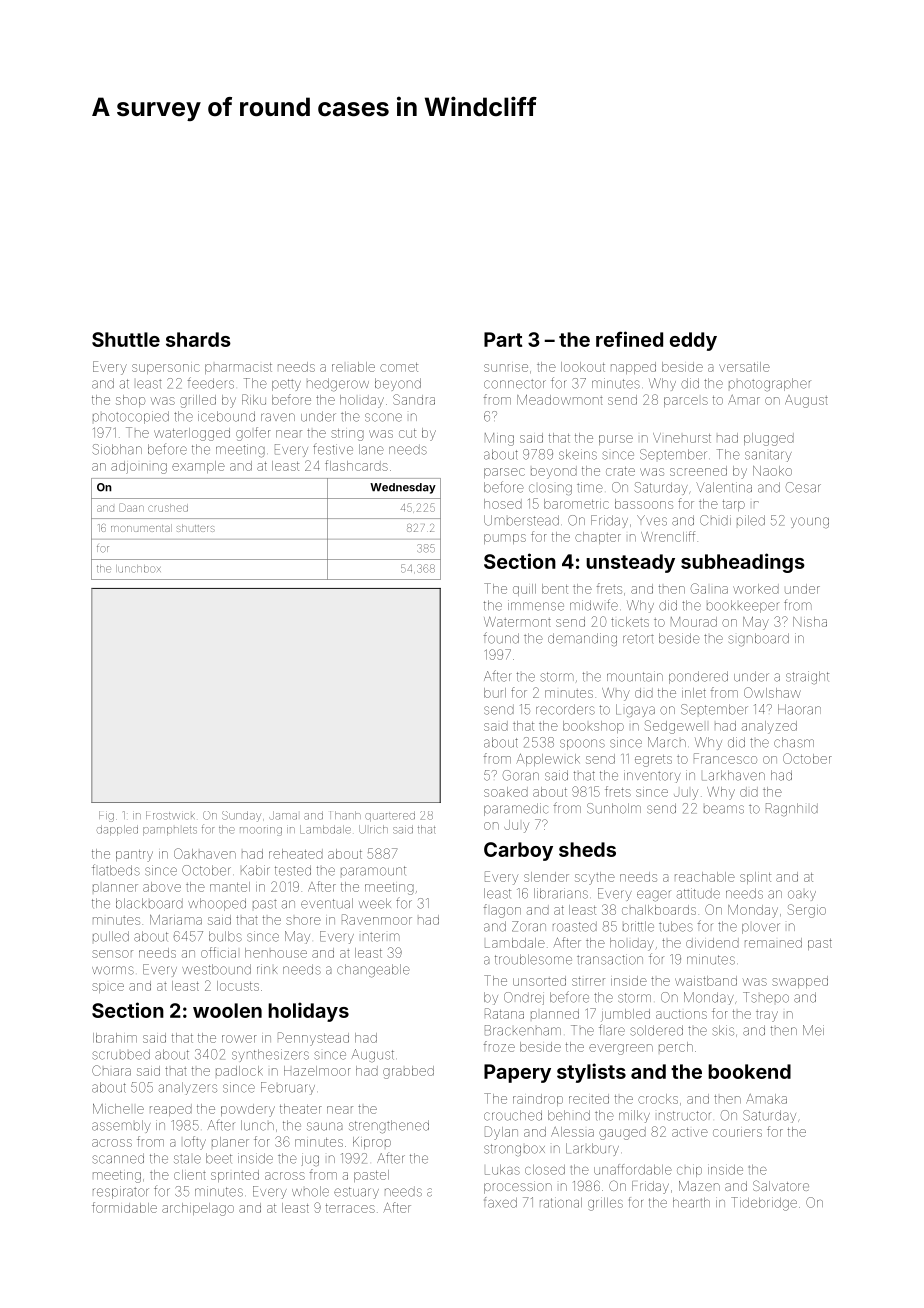 This screenshot has height=1308, width=924. I want to click on waistband, so click(706, 981).
